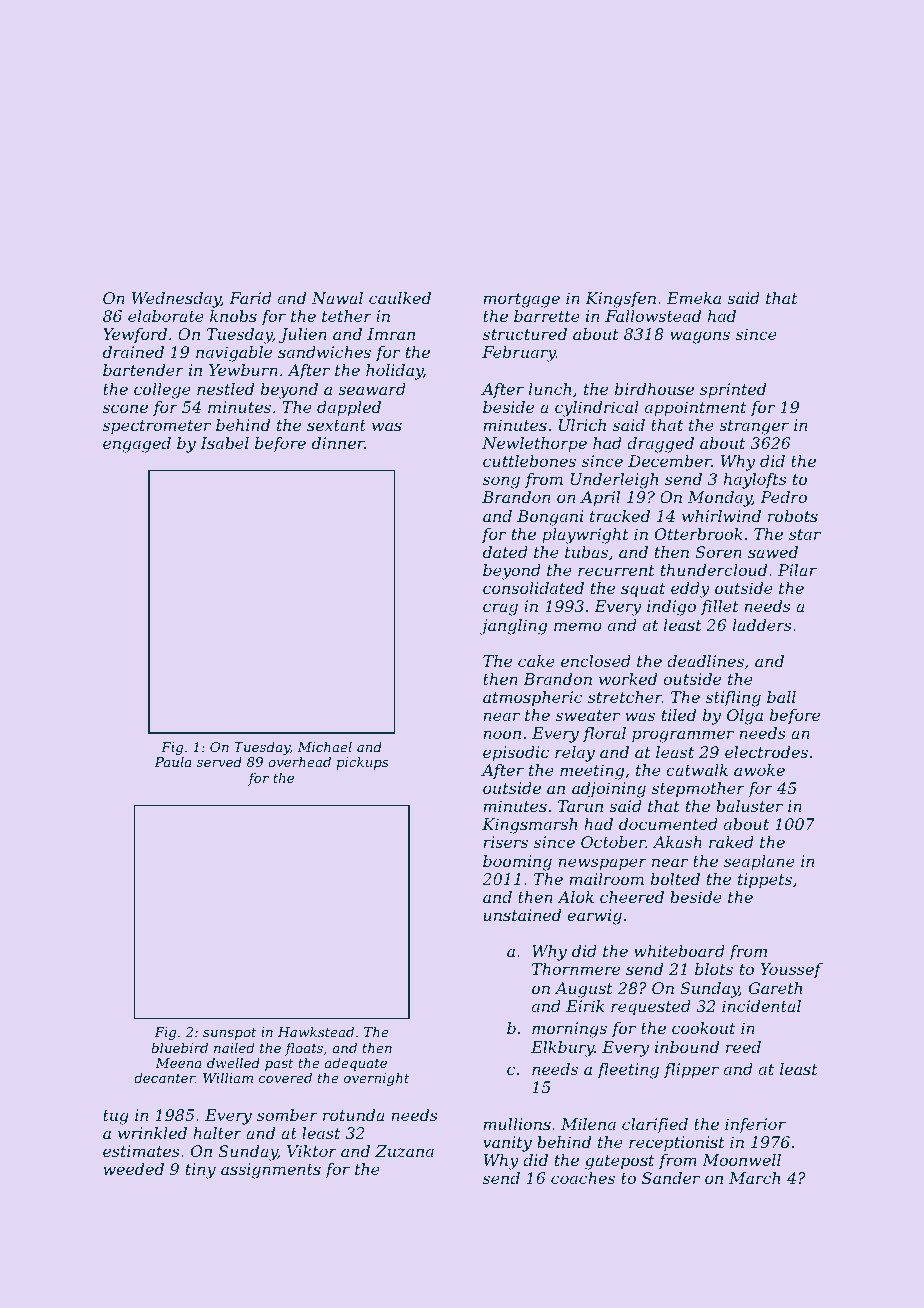 The width and height of the screenshot is (924, 1308). What do you see at coordinates (394, 372) in the screenshot?
I see `holiday` at bounding box center [394, 372].
